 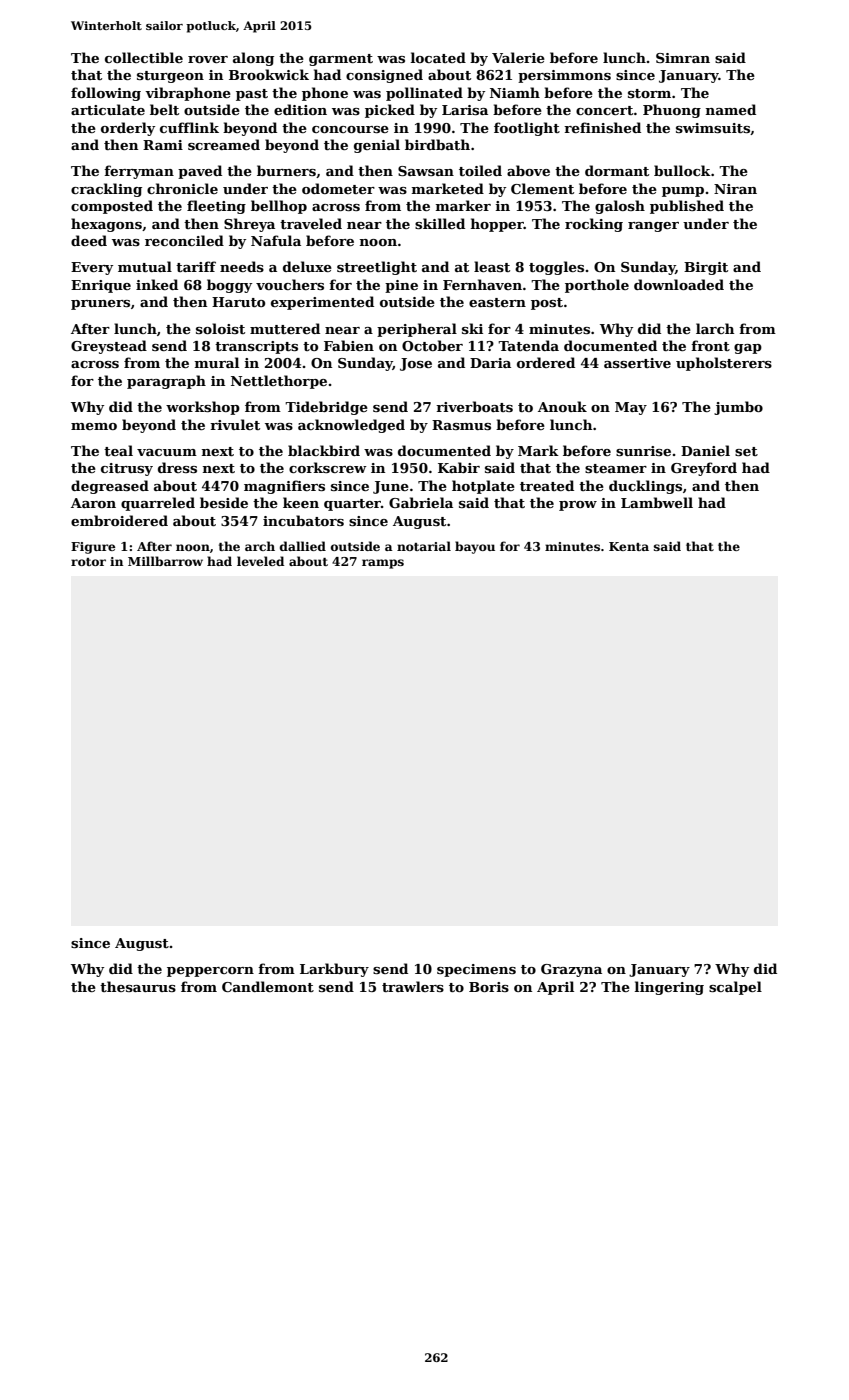 I want to click on front, so click(x=710, y=345).
